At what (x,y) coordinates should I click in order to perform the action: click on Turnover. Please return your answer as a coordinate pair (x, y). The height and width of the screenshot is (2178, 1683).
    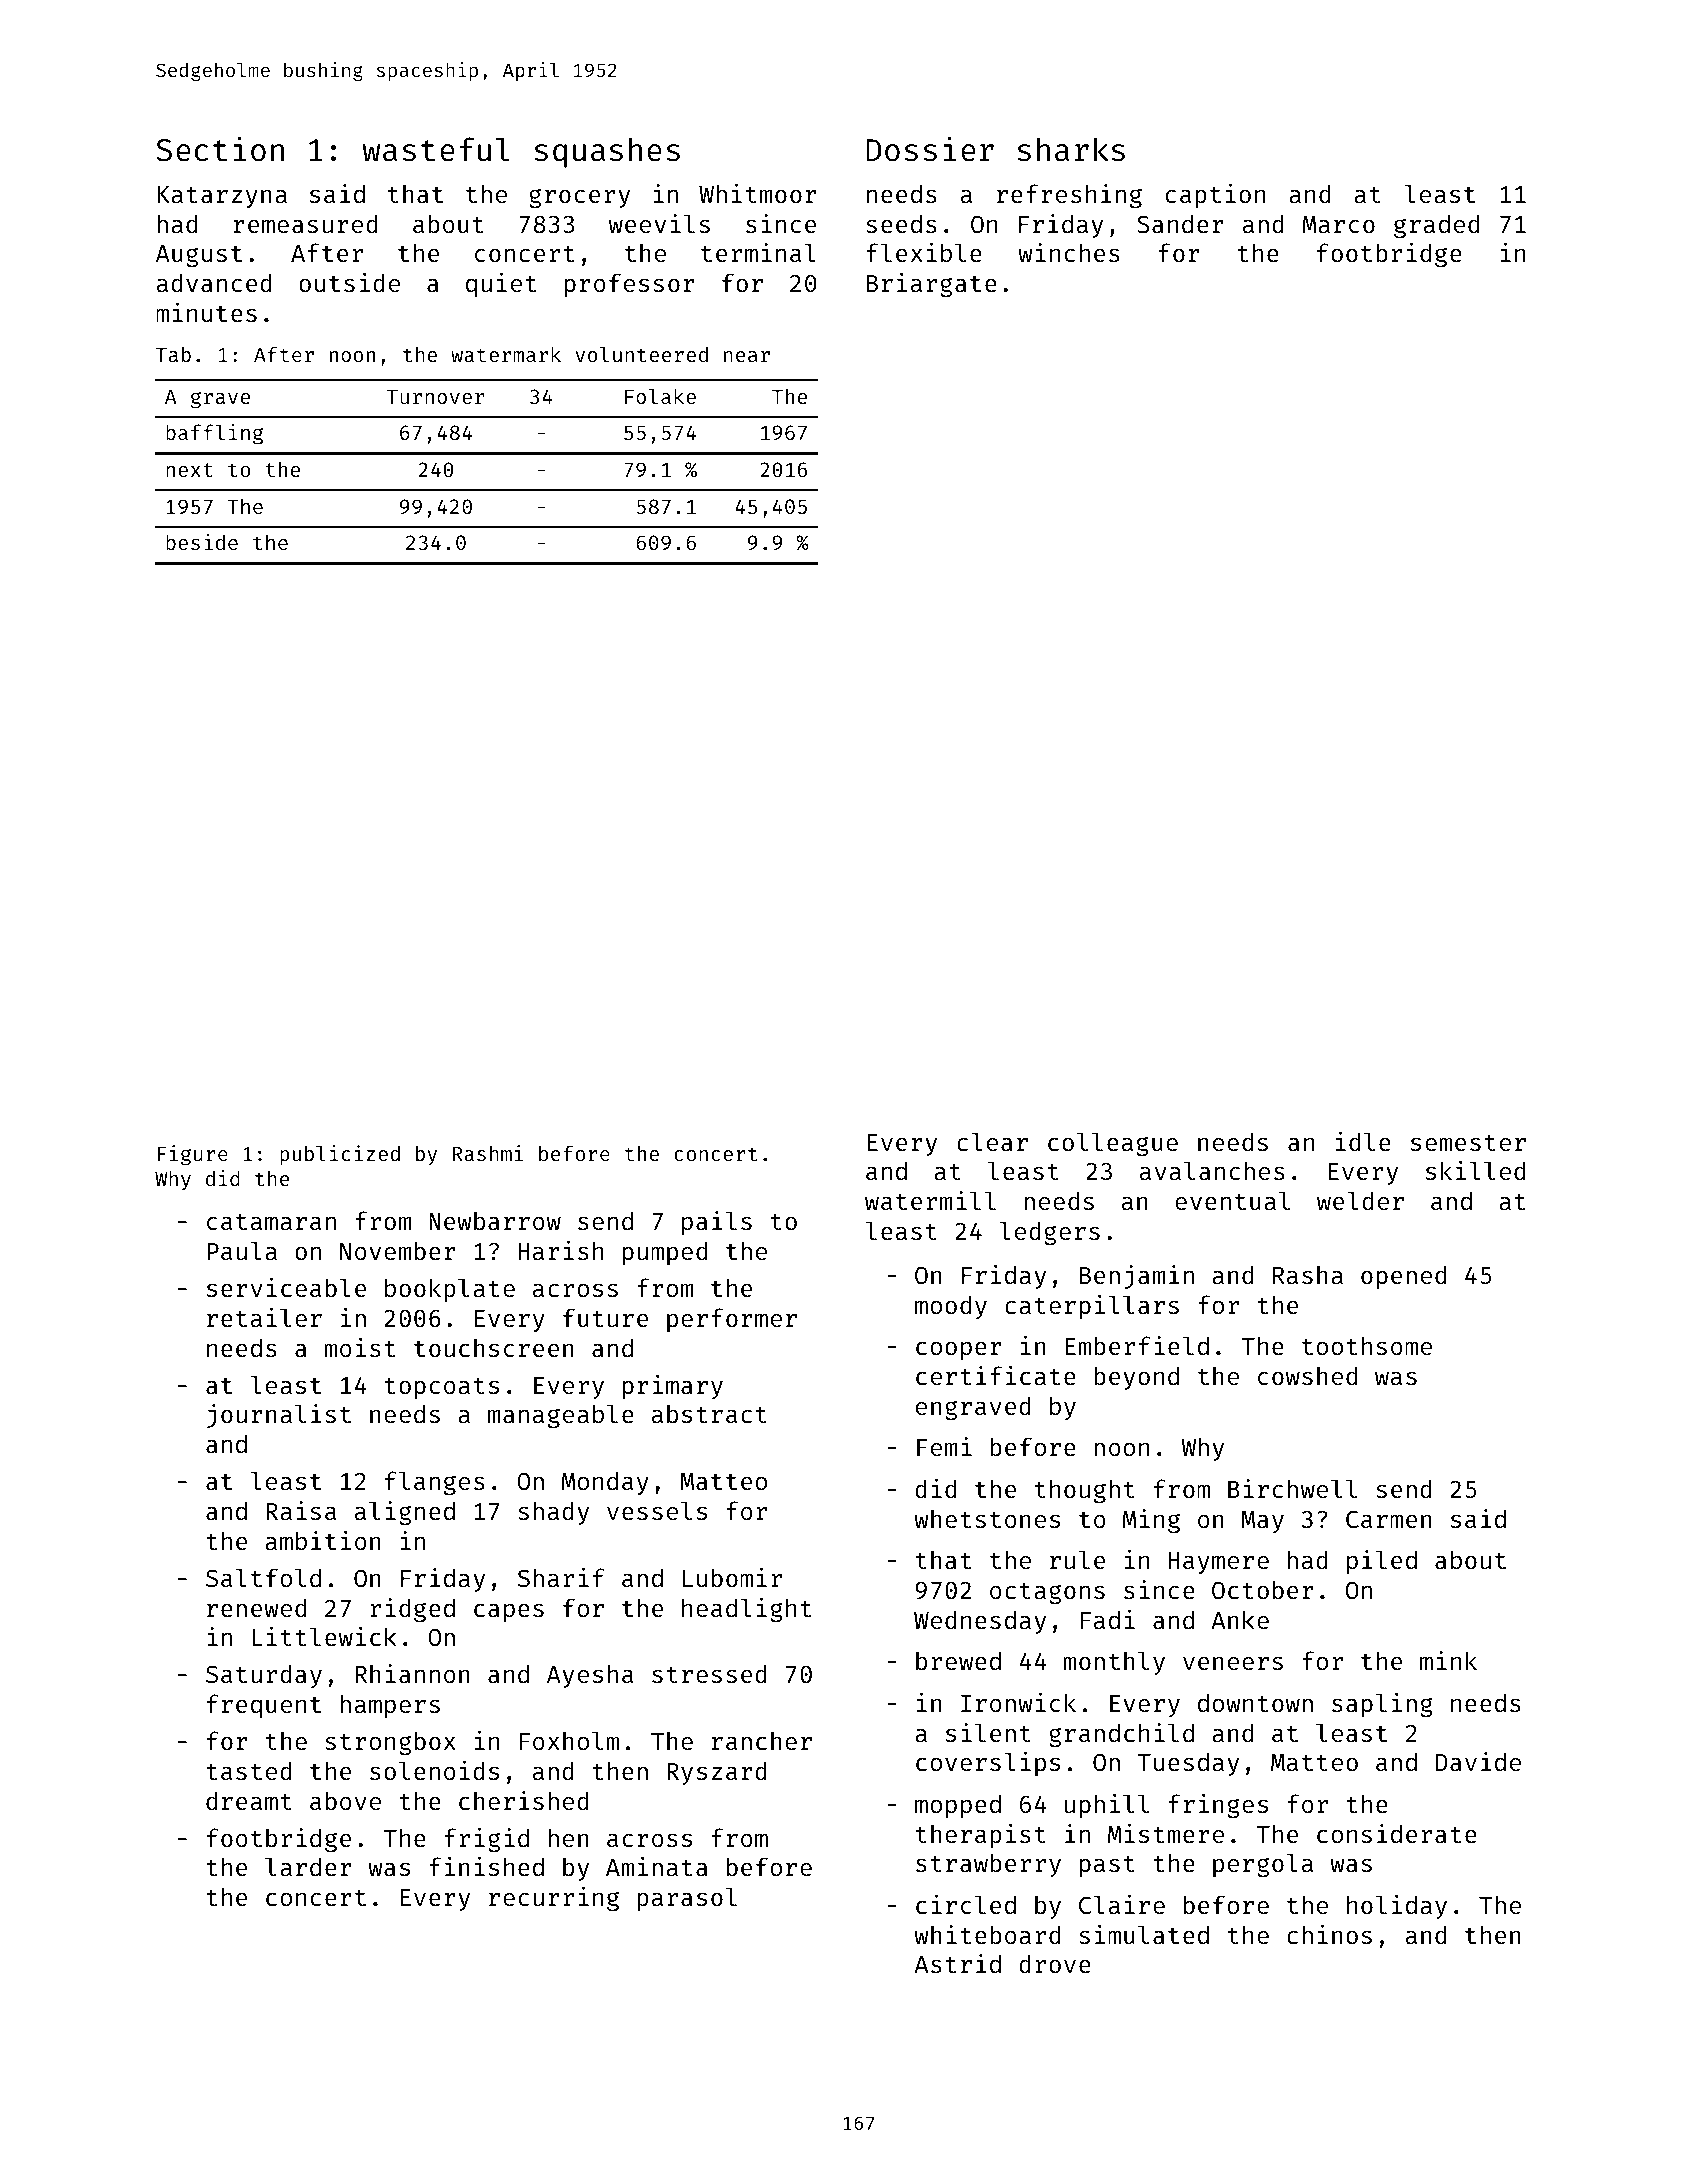
    Looking at the image, I should click on (435, 396).
